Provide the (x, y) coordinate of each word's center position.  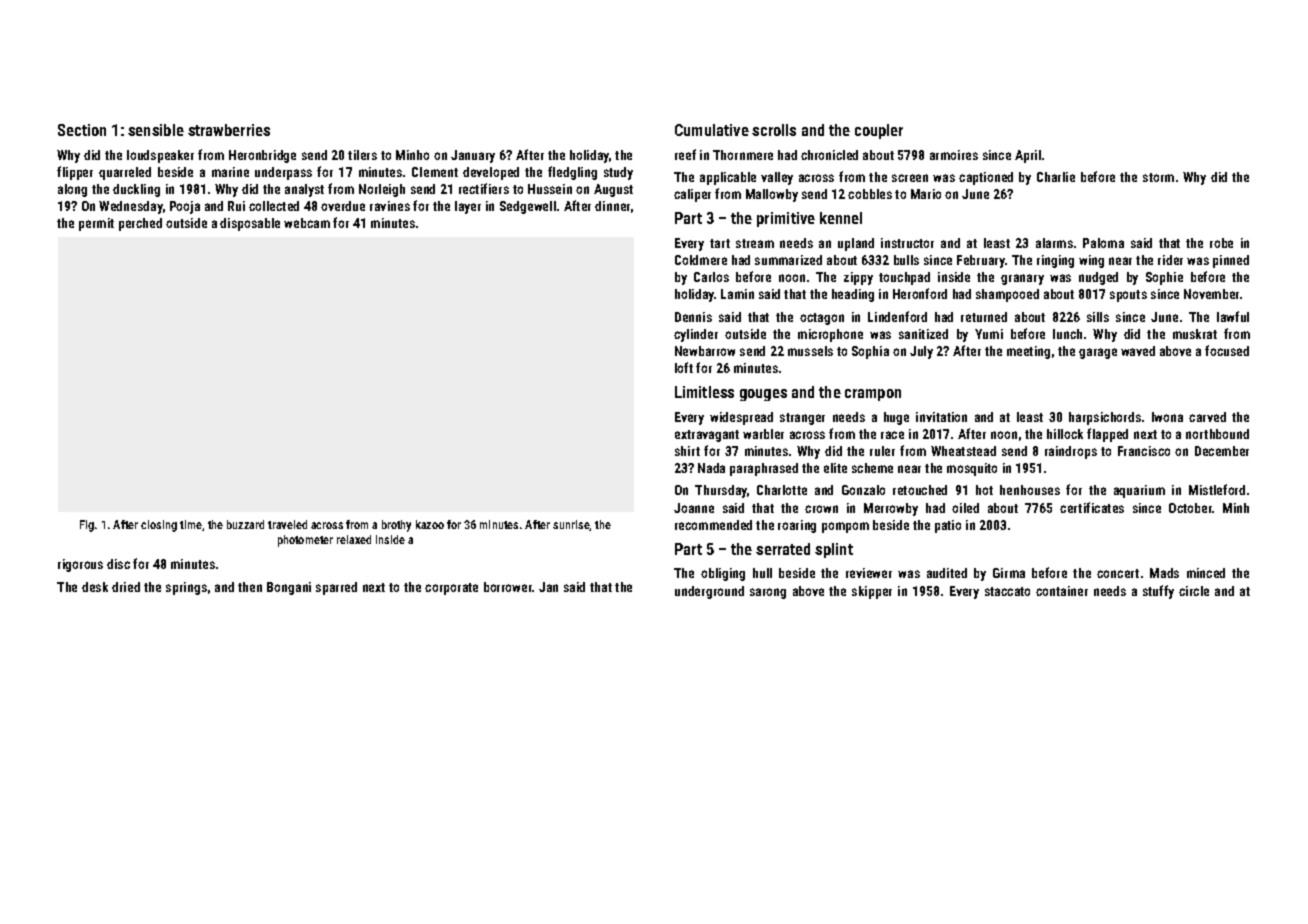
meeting (1028, 352)
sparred (336, 588)
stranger (802, 419)
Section (82, 130)
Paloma (1103, 243)
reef (685, 154)
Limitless (704, 392)
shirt (687, 451)
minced (1206, 573)
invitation (941, 417)
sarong (768, 593)
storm (1158, 177)
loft (684, 367)
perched (140, 224)
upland (856, 244)
